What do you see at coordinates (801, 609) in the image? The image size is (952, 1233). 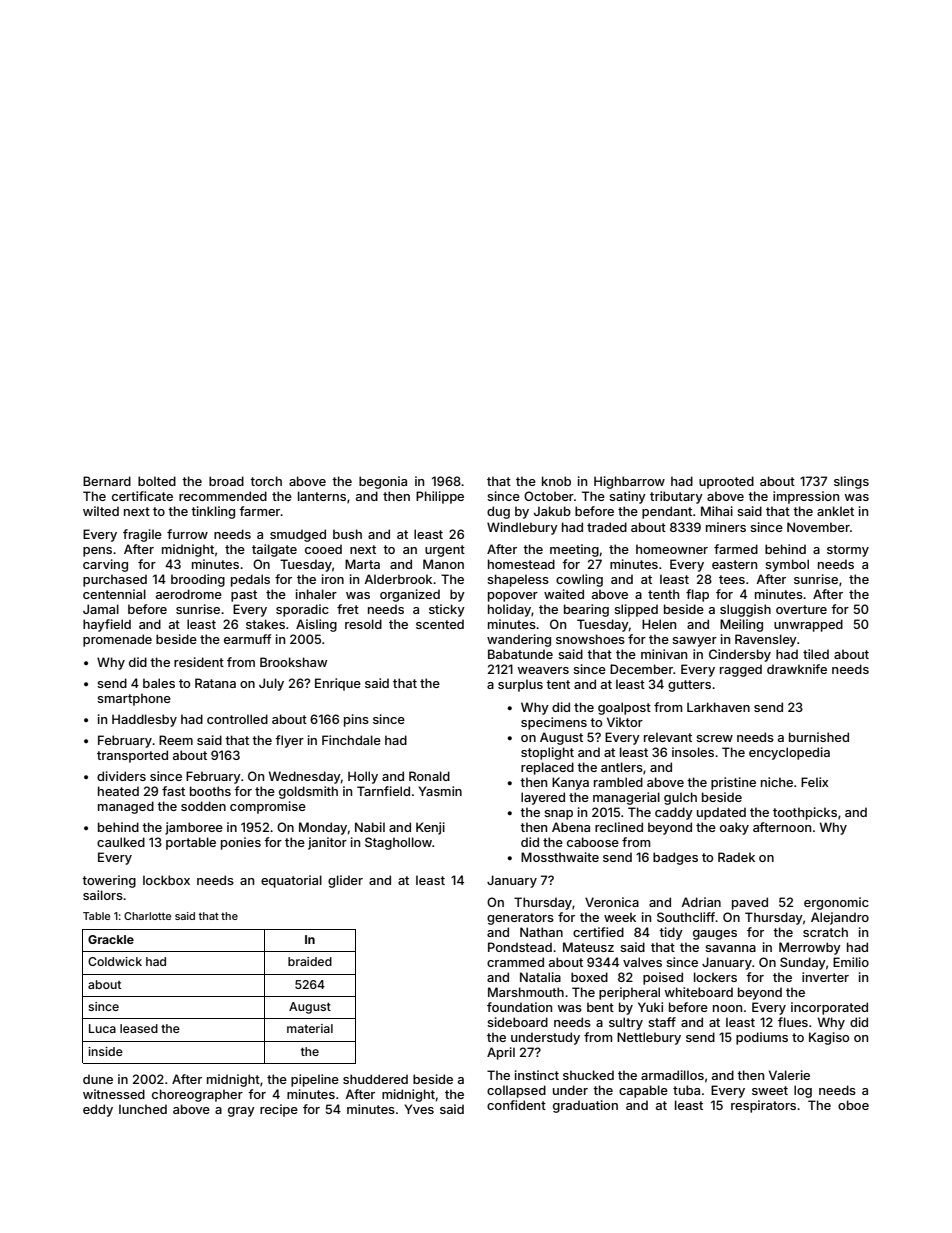 I see `overture` at bounding box center [801, 609].
